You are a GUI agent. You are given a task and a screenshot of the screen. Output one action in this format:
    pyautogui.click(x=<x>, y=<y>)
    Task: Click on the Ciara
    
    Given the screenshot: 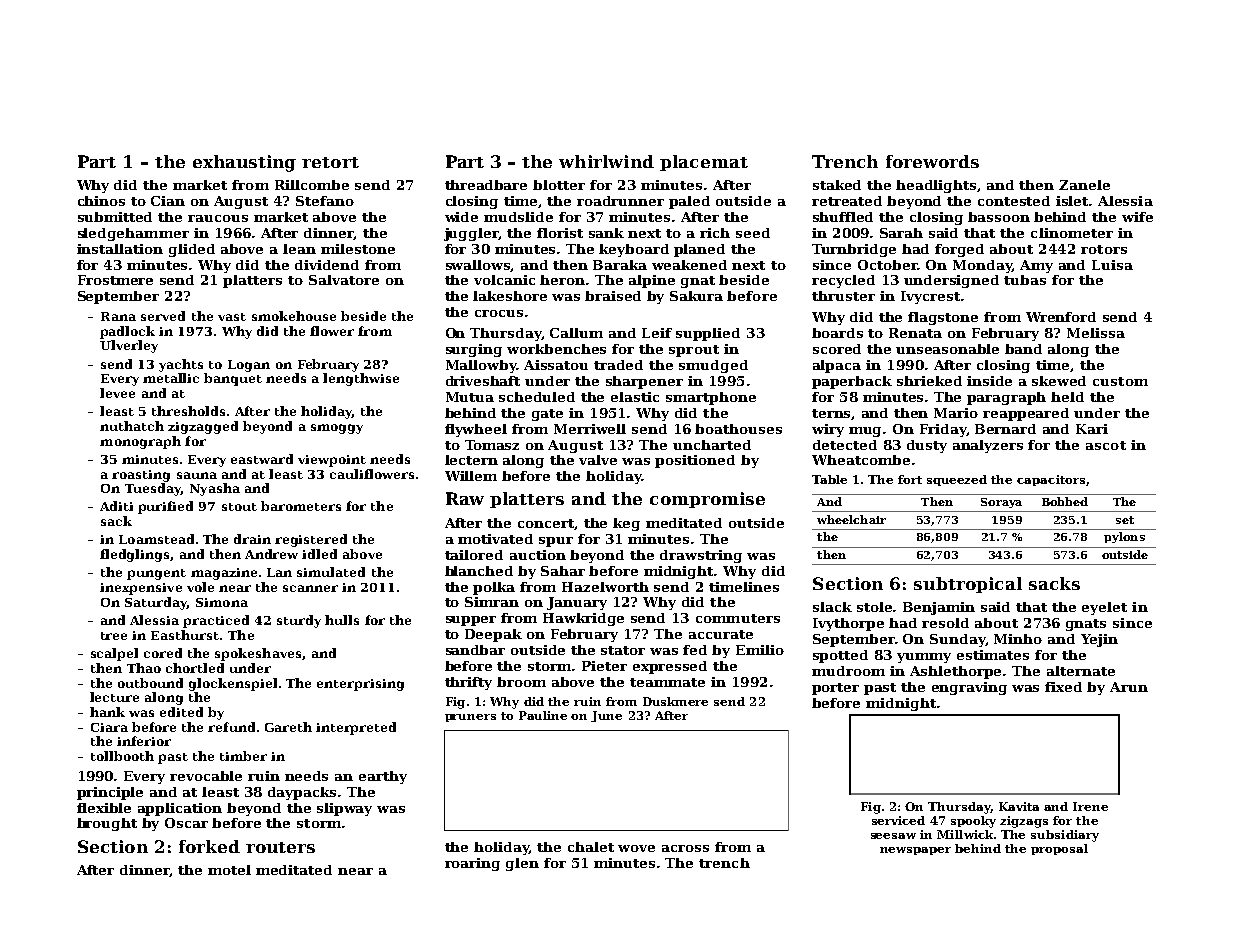 What is the action you would take?
    pyautogui.click(x=109, y=727)
